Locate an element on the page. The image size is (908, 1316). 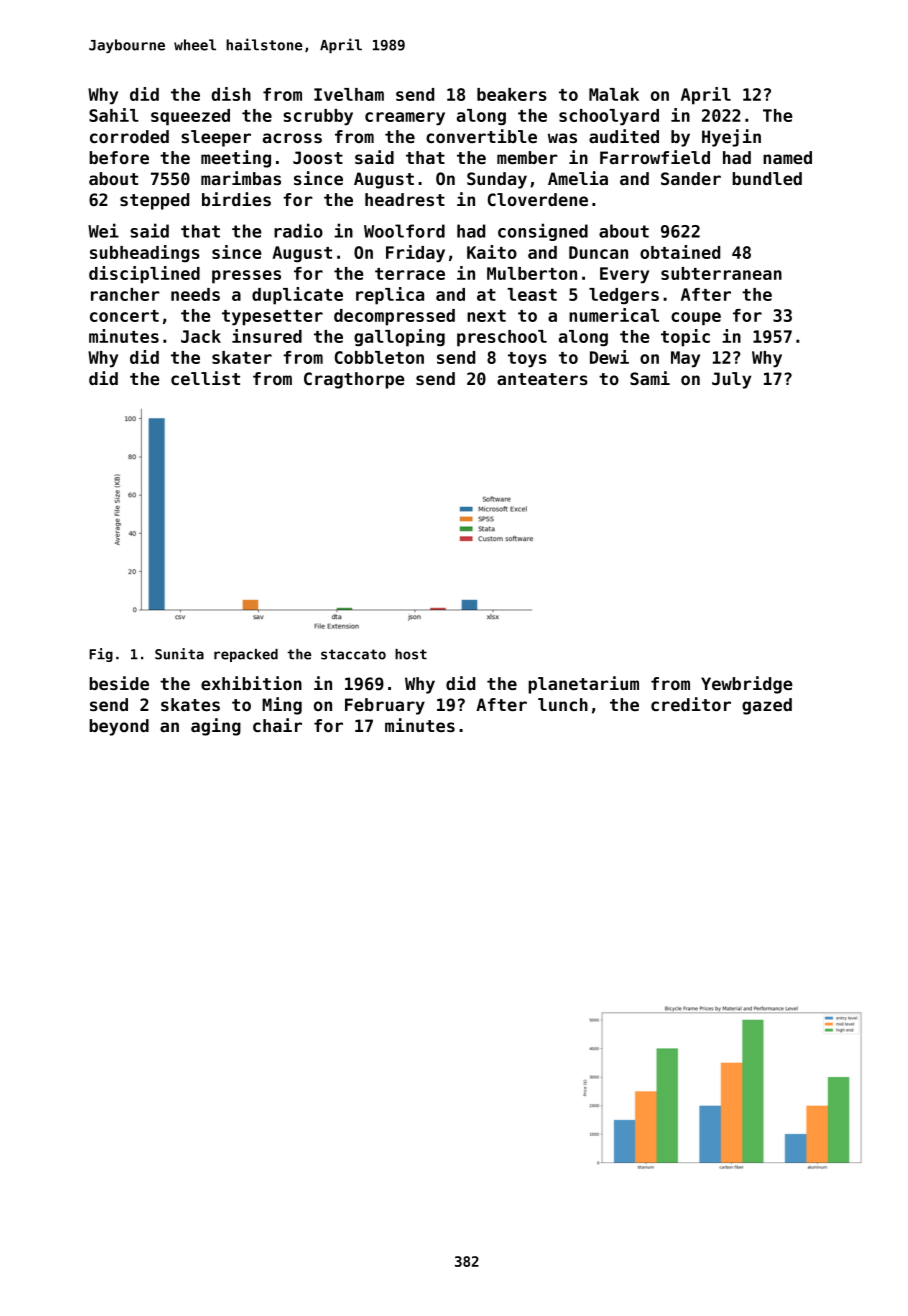
cellist is located at coordinates (205, 378).
